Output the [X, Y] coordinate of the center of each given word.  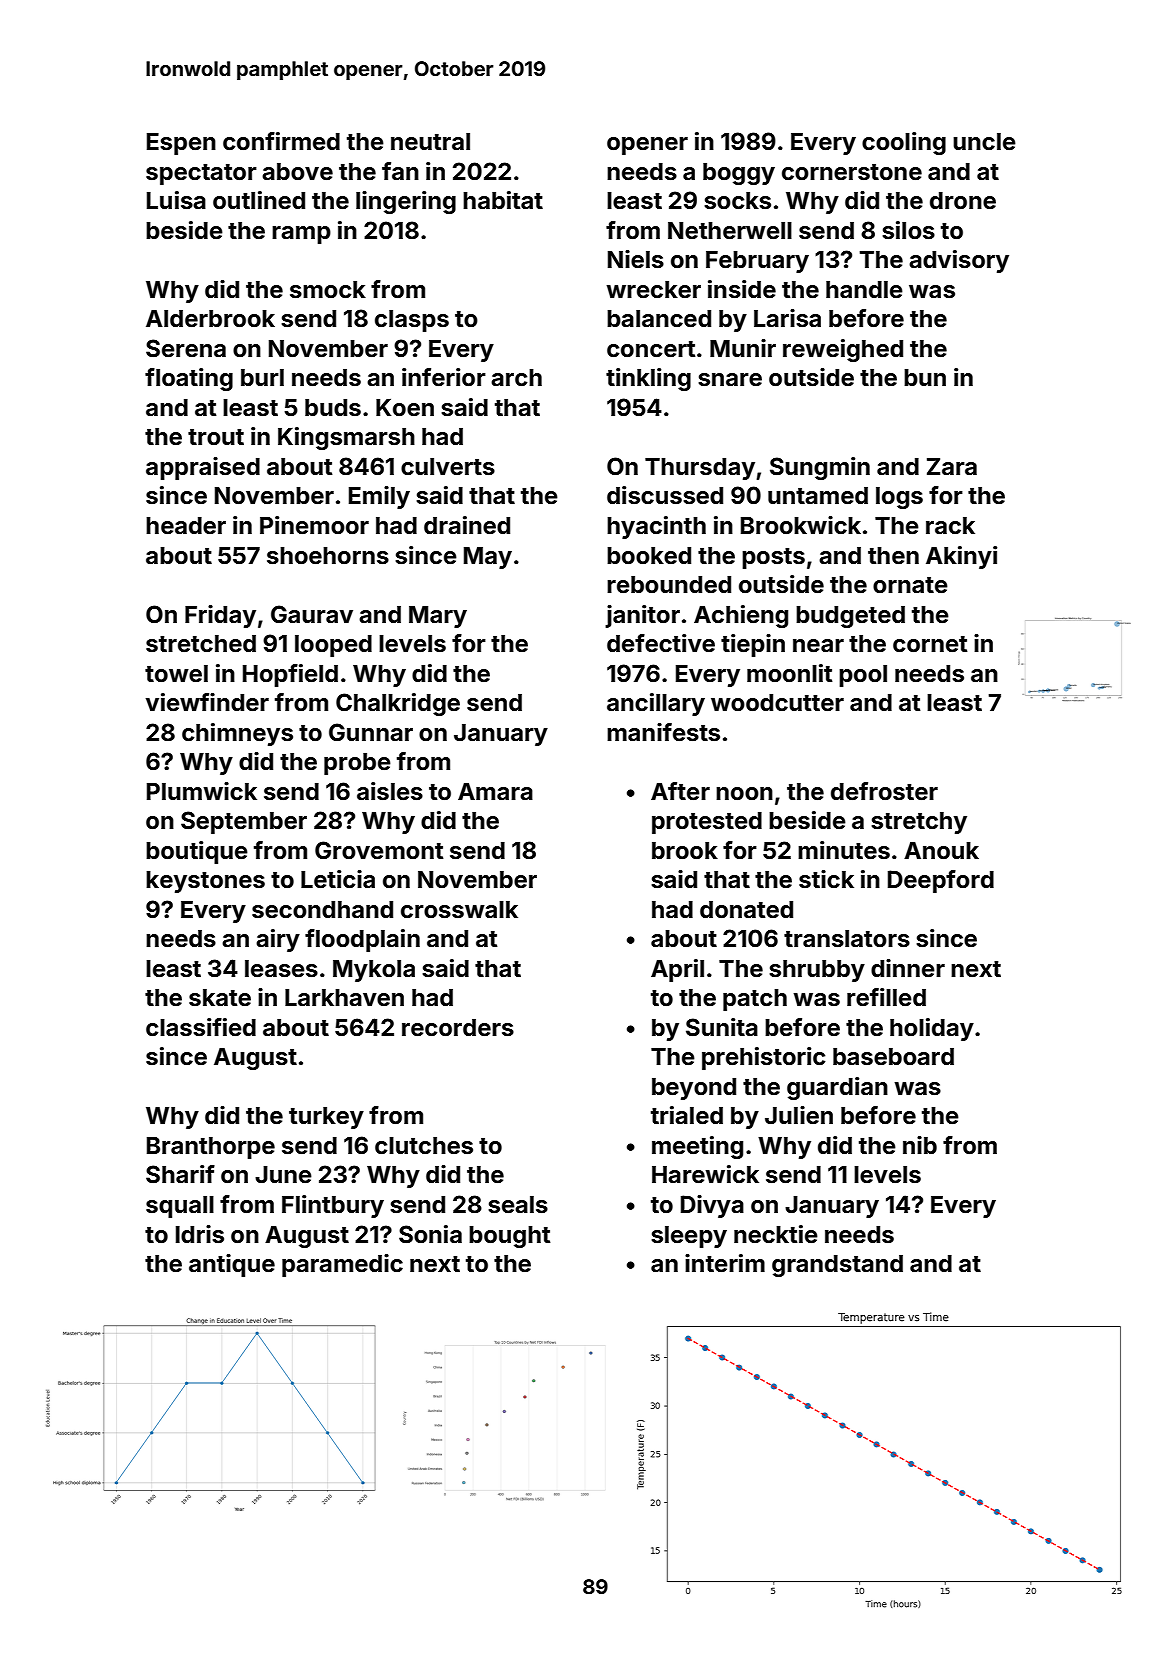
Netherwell [730, 231]
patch [755, 1000]
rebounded [669, 585]
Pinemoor [314, 525]
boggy [739, 174]
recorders [458, 1028]
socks [738, 201]
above [297, 172]
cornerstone [852, 172]
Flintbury [333, 1206]
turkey [326, 1118]
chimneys [237, 734]
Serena [186, 348]
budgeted [850, 617]
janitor [642, 616]
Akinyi [961, 557]
